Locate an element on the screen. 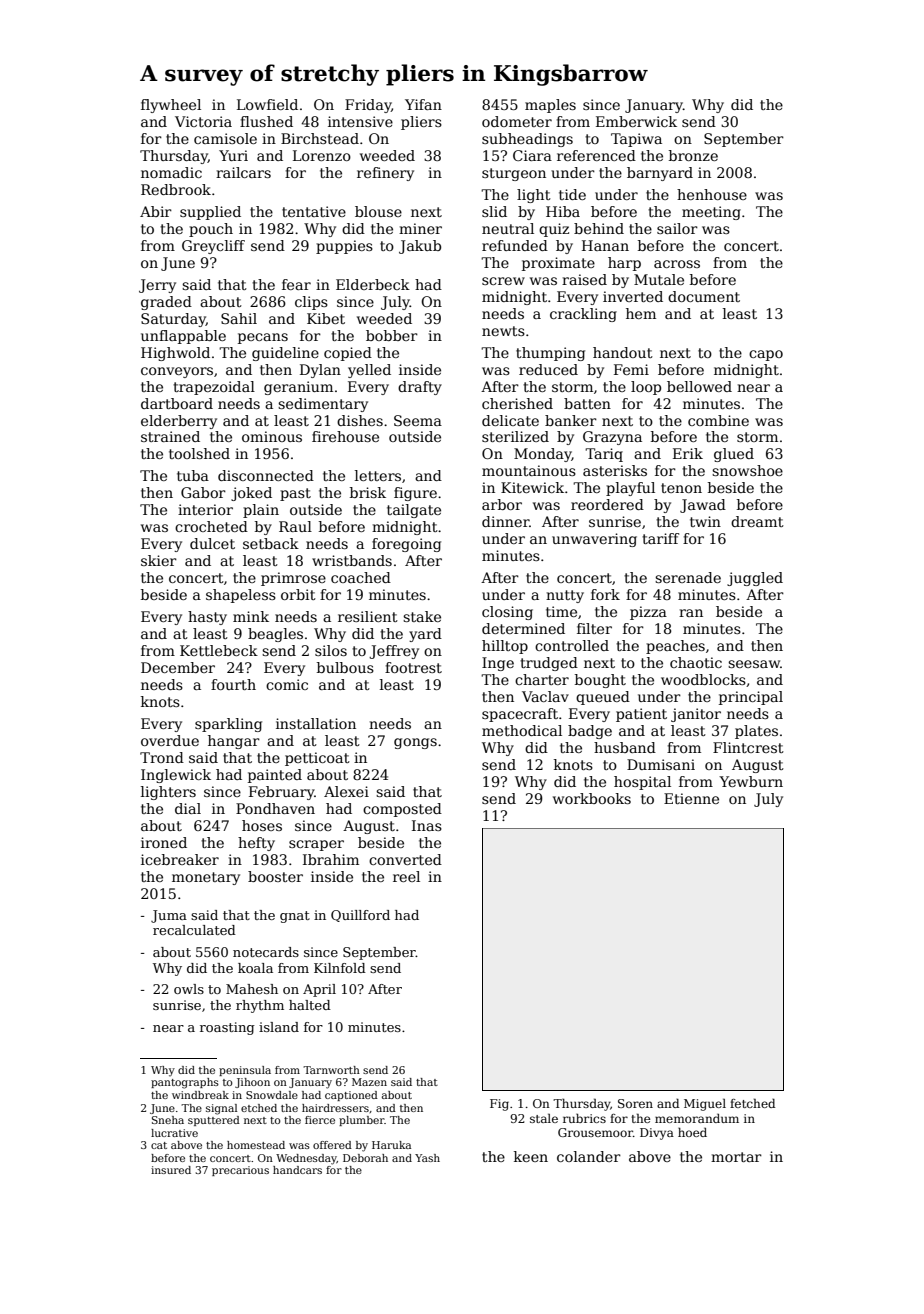  workbooks is located at coordinates (592, 798).
